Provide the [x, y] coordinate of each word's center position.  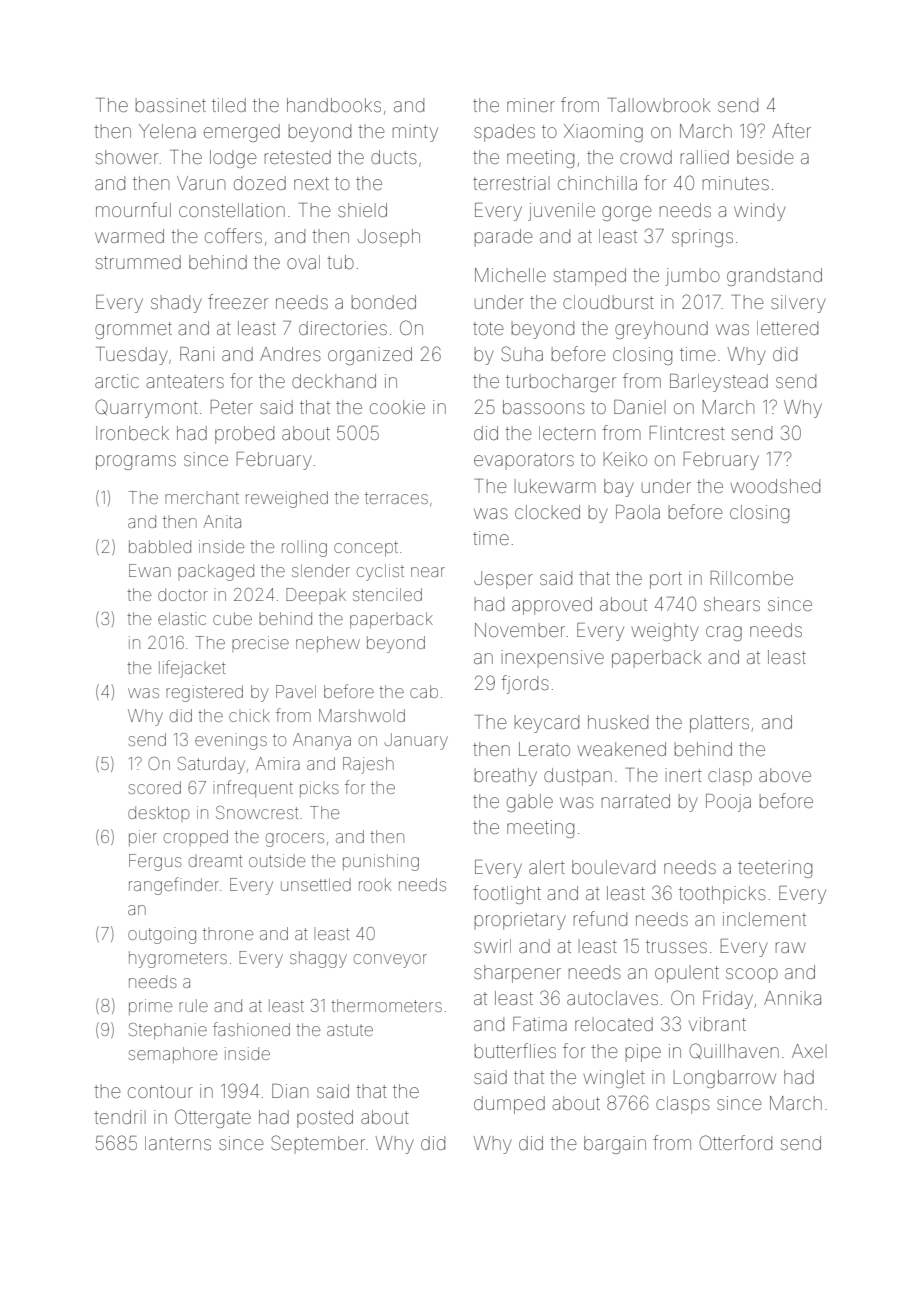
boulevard [613, 867]
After [791, 130]
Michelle [510, 275]
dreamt [216, 860]
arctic [117, 381]
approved [552, 606]
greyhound [661, 330]
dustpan [578, 777]
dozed [260, 183]
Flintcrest [687, 433]
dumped [509, 1105]
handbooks [334, 105]
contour [160, 1091]
